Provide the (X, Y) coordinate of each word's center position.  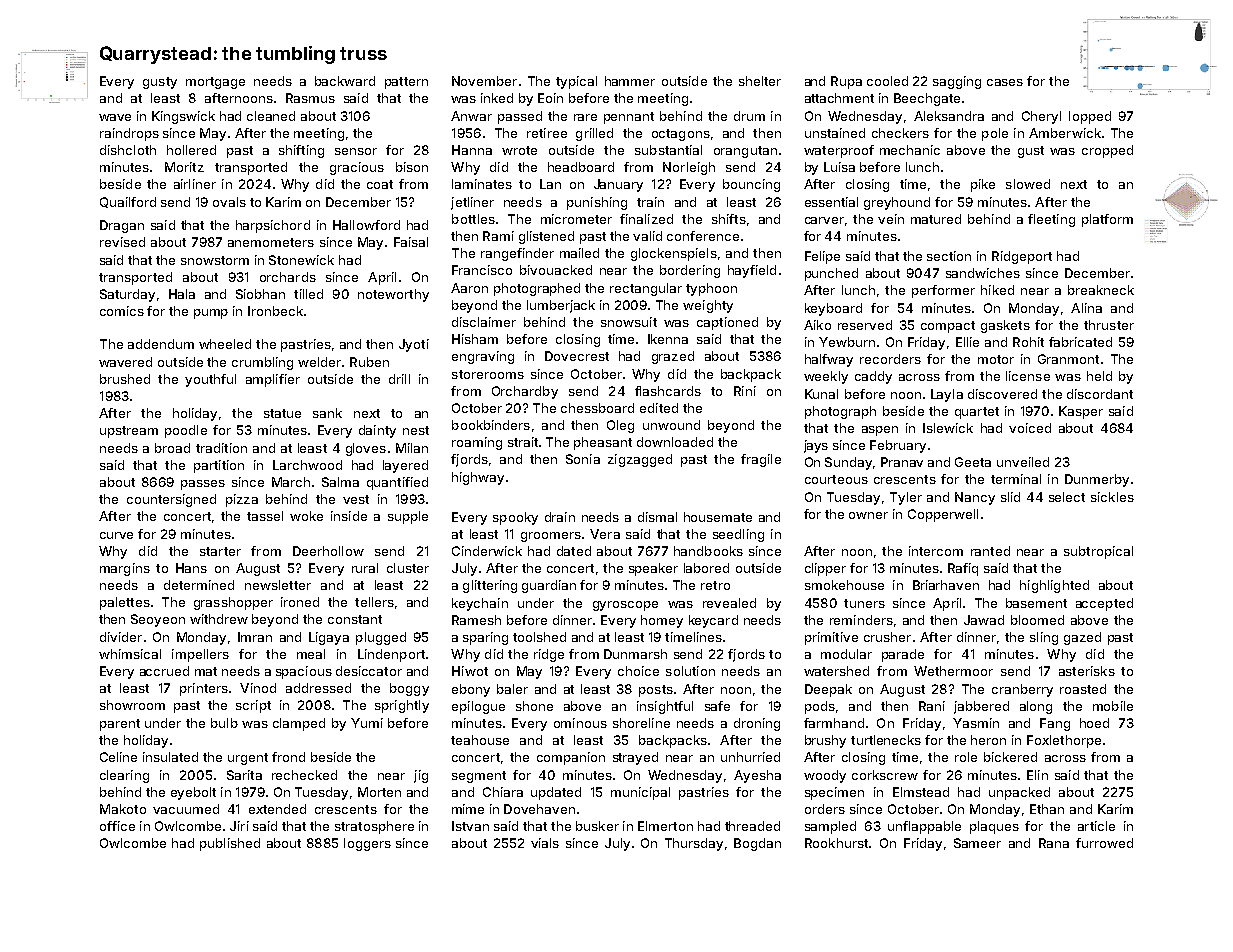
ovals (229, 202)
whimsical (130, 654)
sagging (957, 82)
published (230, 844)
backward (345, 81)
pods (820, 707)
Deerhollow (328, 551)
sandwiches (983, 273)
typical (576, 82)
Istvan (470, 826)
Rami (498, 236)
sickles (1112, 497)
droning (757, 724)
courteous (836, 479)
